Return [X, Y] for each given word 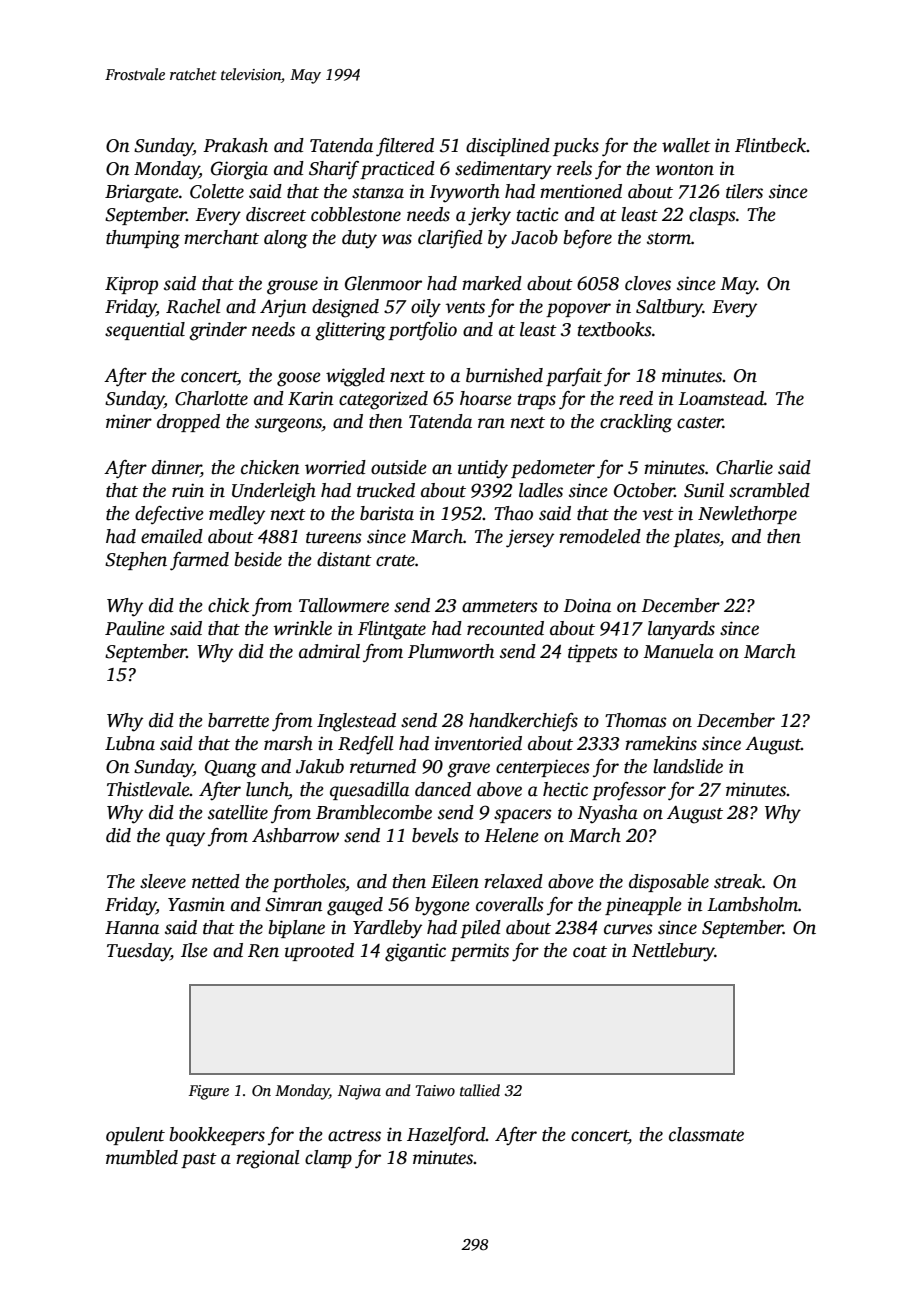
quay [185, 839]
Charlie [744, 467]
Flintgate [392, 630]
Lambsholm [752, 904]
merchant [221, 237]
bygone [442, 906]
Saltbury [669, 308]
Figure [209, 1092]
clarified [450, 239]
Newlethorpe [747, 515]
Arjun [283, 308]
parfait [574, 377]
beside [258, 559]
